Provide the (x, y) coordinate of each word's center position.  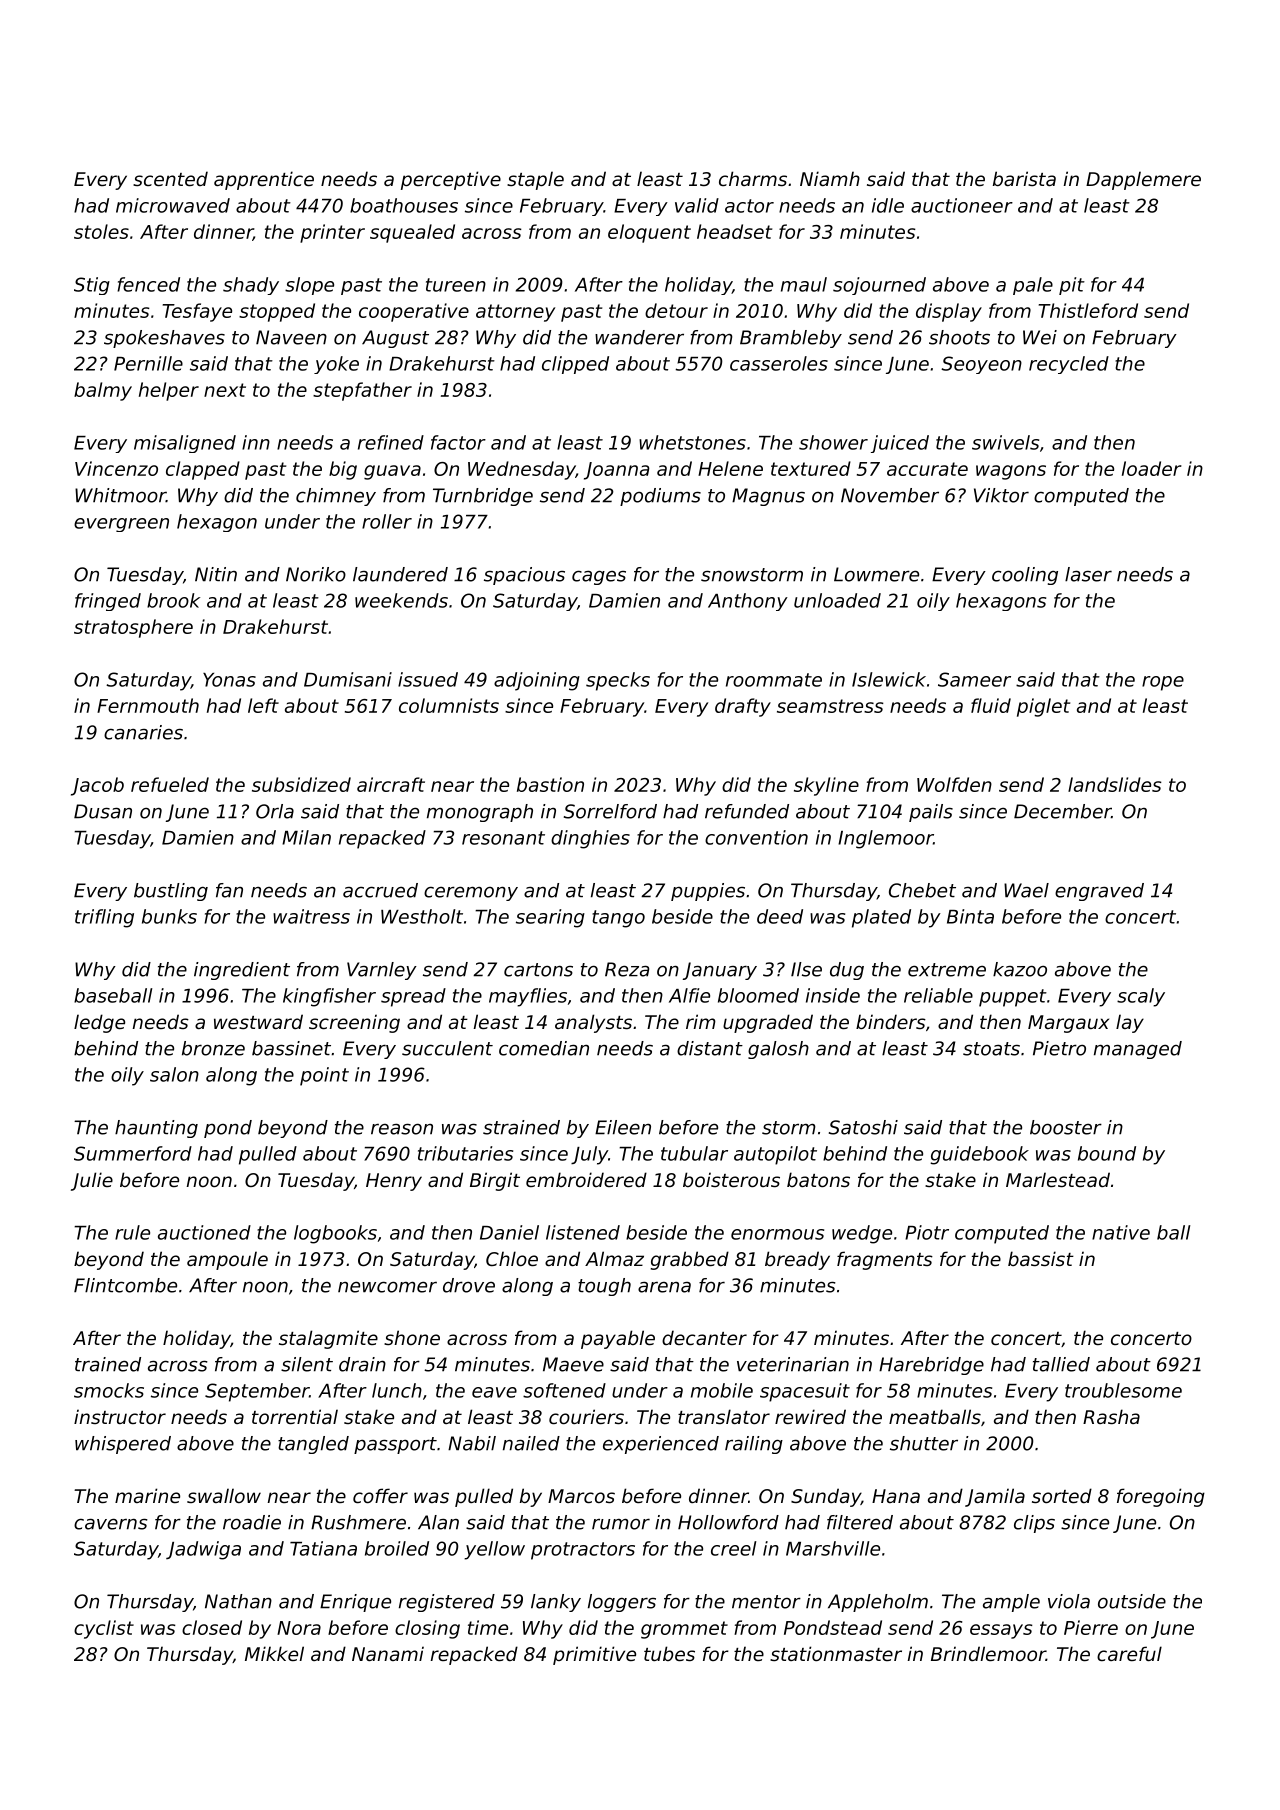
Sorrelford (610, 811)
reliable (938, 995)
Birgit (495, 1181)
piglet (1043, 707)
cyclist (104, 1629)
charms (753, 178)
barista (1024, 178)
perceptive (451, 180)
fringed (108, 602)
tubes (669, 1653)
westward (258, 1021)
